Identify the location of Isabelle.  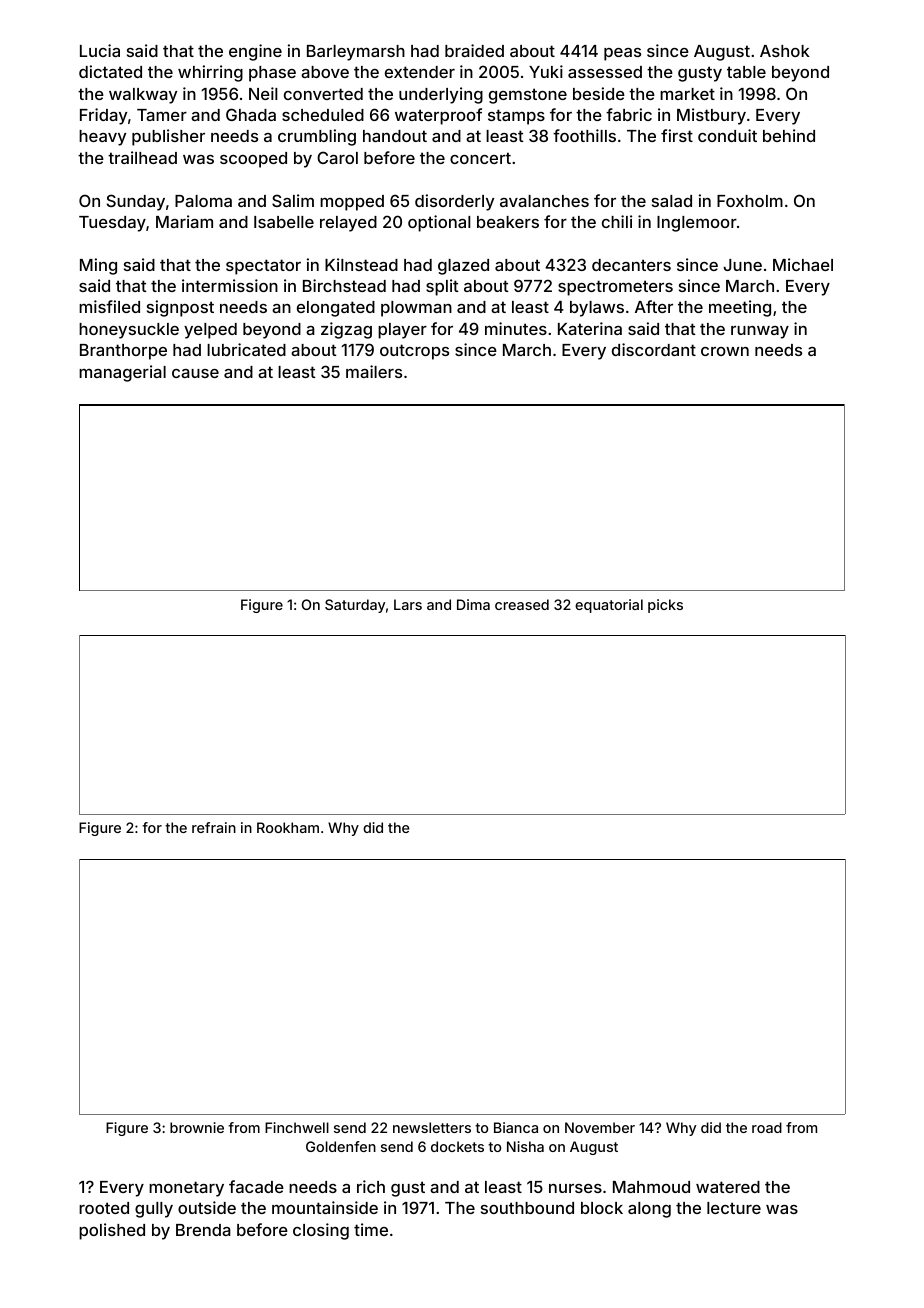
(284, 222).
